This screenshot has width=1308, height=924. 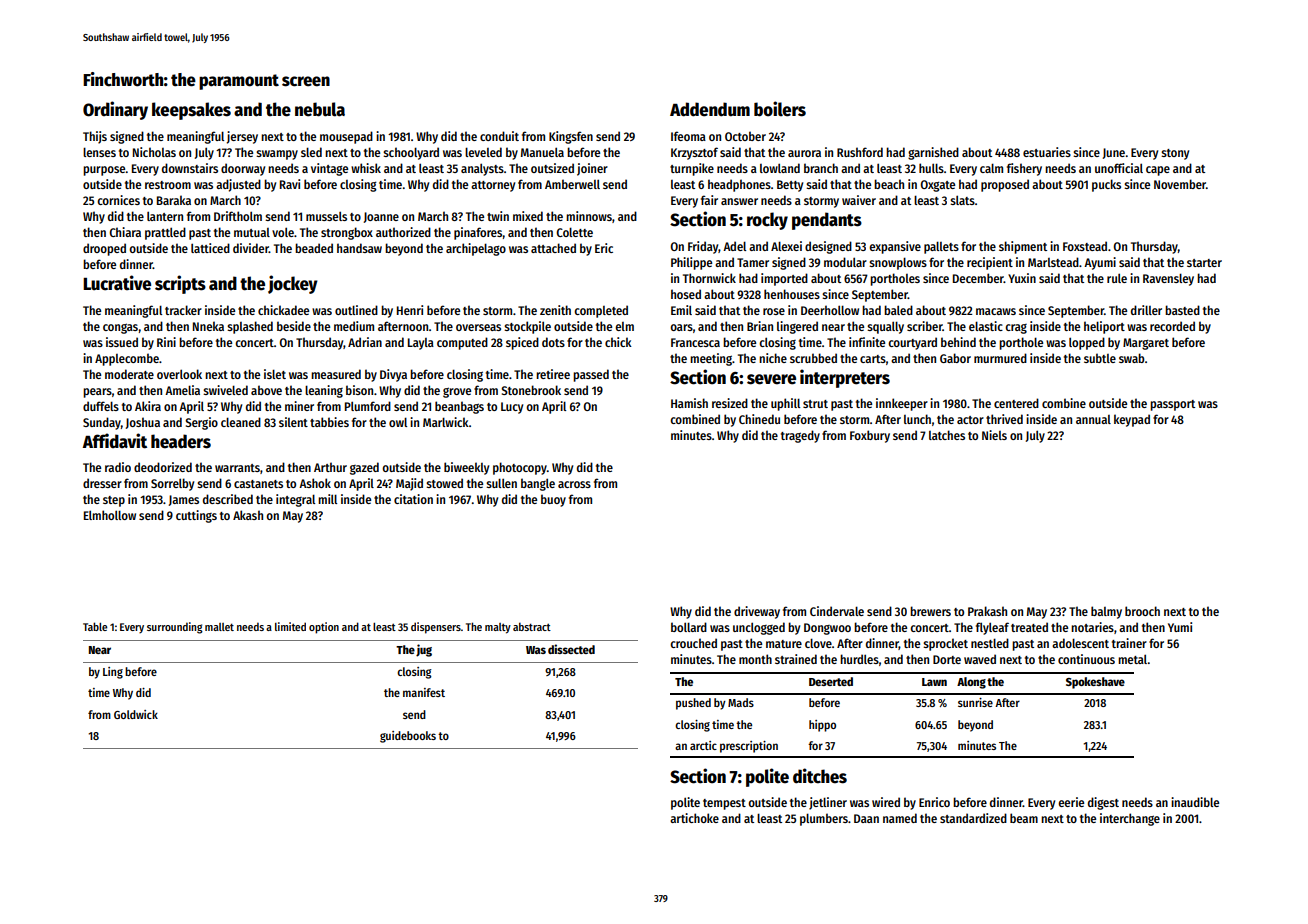 I want to click on stony, so click(x=1175, y=154).
